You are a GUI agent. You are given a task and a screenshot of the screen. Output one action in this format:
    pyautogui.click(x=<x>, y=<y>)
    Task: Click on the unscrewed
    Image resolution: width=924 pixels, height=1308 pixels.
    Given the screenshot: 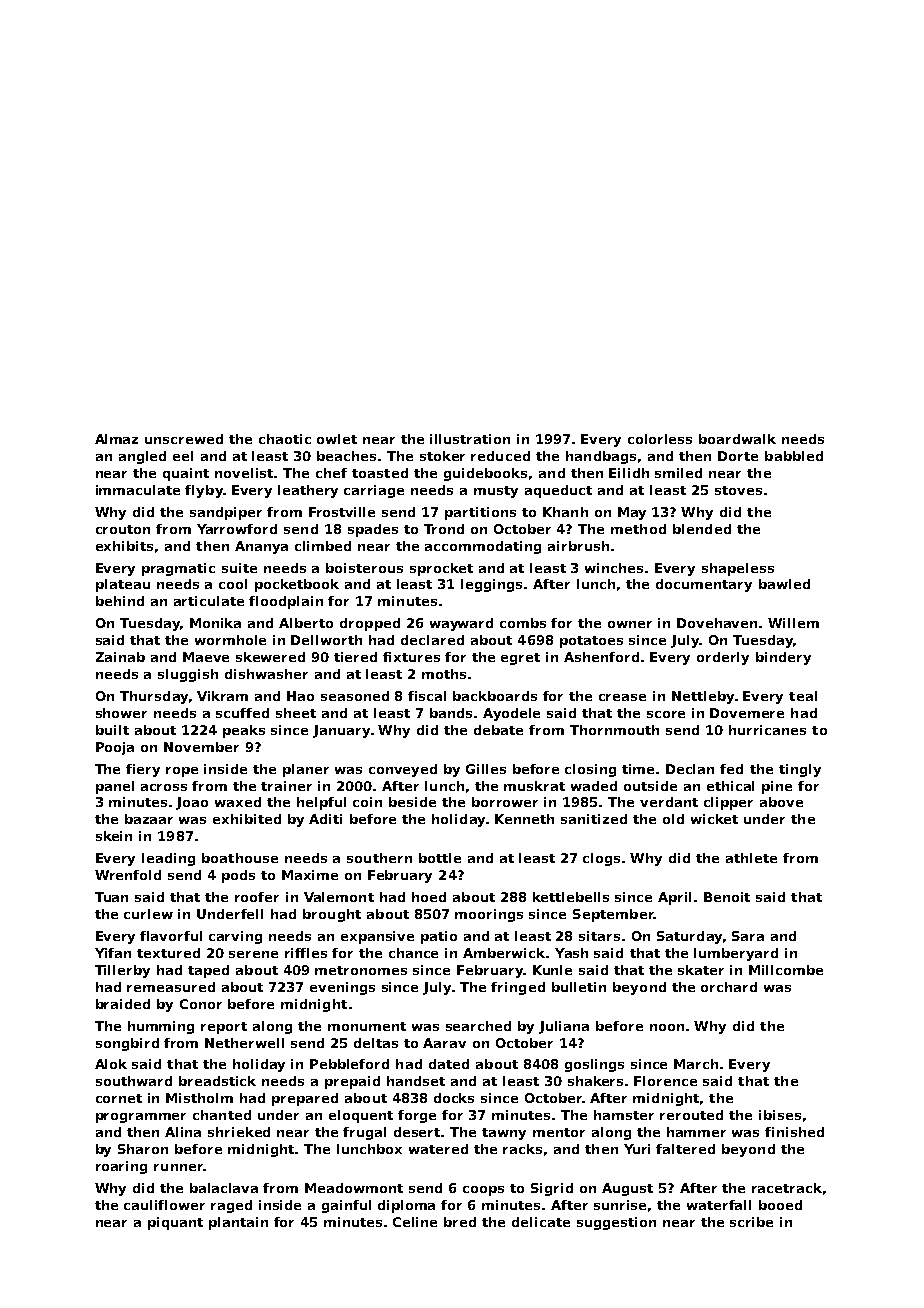 What is the action you would take?
    pyautogui.click(x=184, y=439)
